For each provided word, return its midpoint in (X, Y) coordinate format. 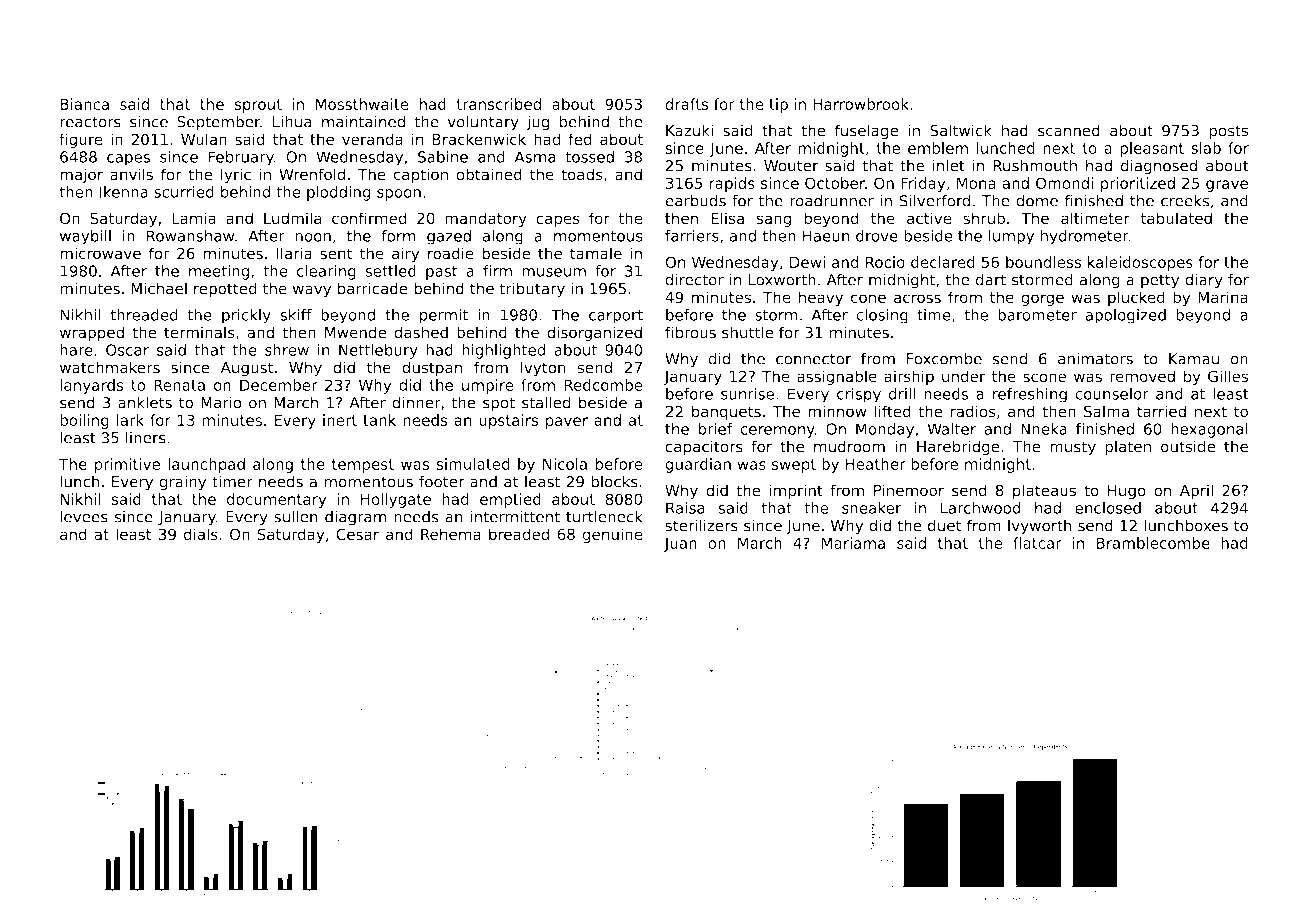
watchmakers (110, 367)
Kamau (1194, 359)
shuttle (747, 332)
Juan (680, 545)
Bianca (84, 104)
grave (1227, 186)
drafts (687, 104)
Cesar (357, 534)
